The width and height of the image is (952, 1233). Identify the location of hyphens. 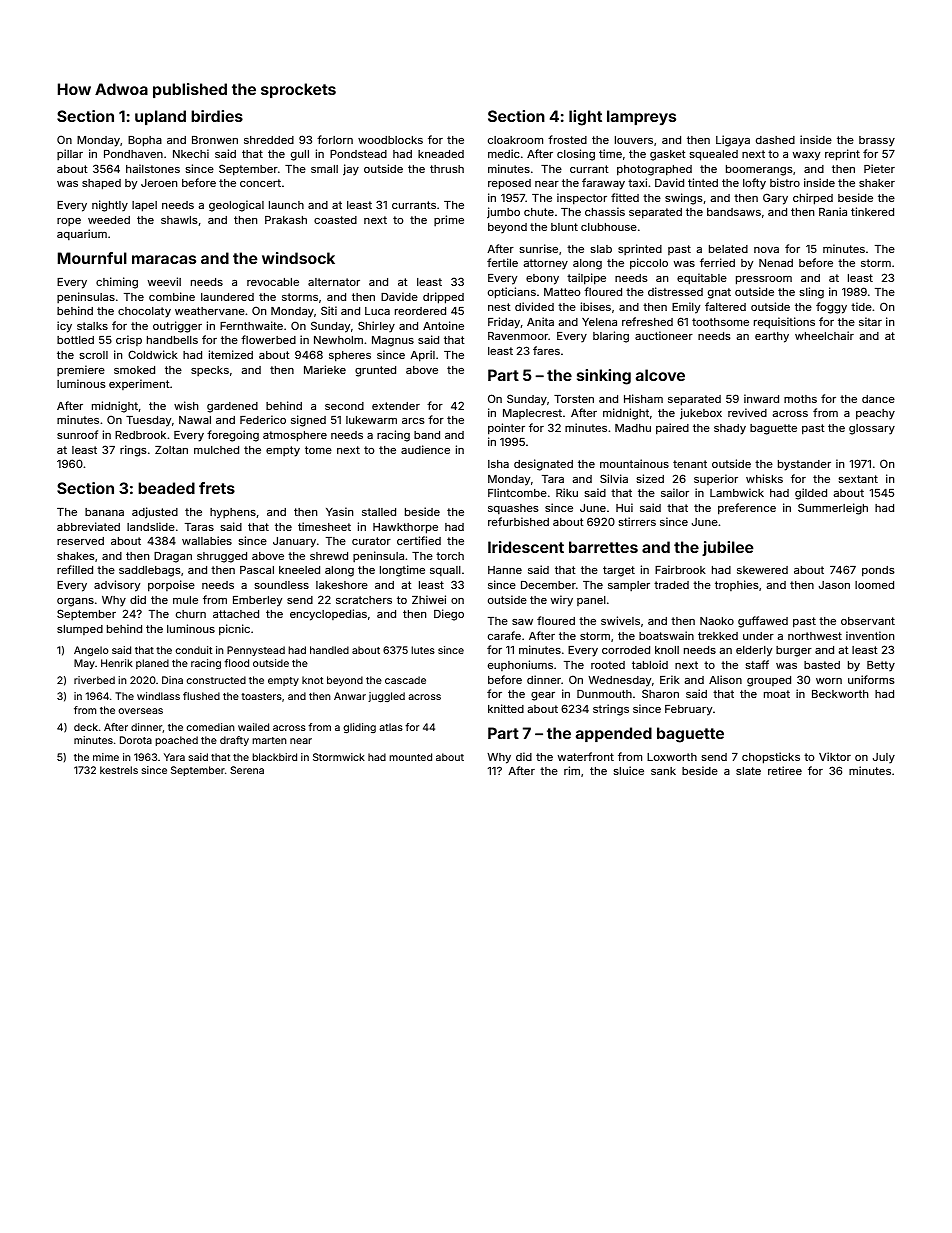
(233, 513).
